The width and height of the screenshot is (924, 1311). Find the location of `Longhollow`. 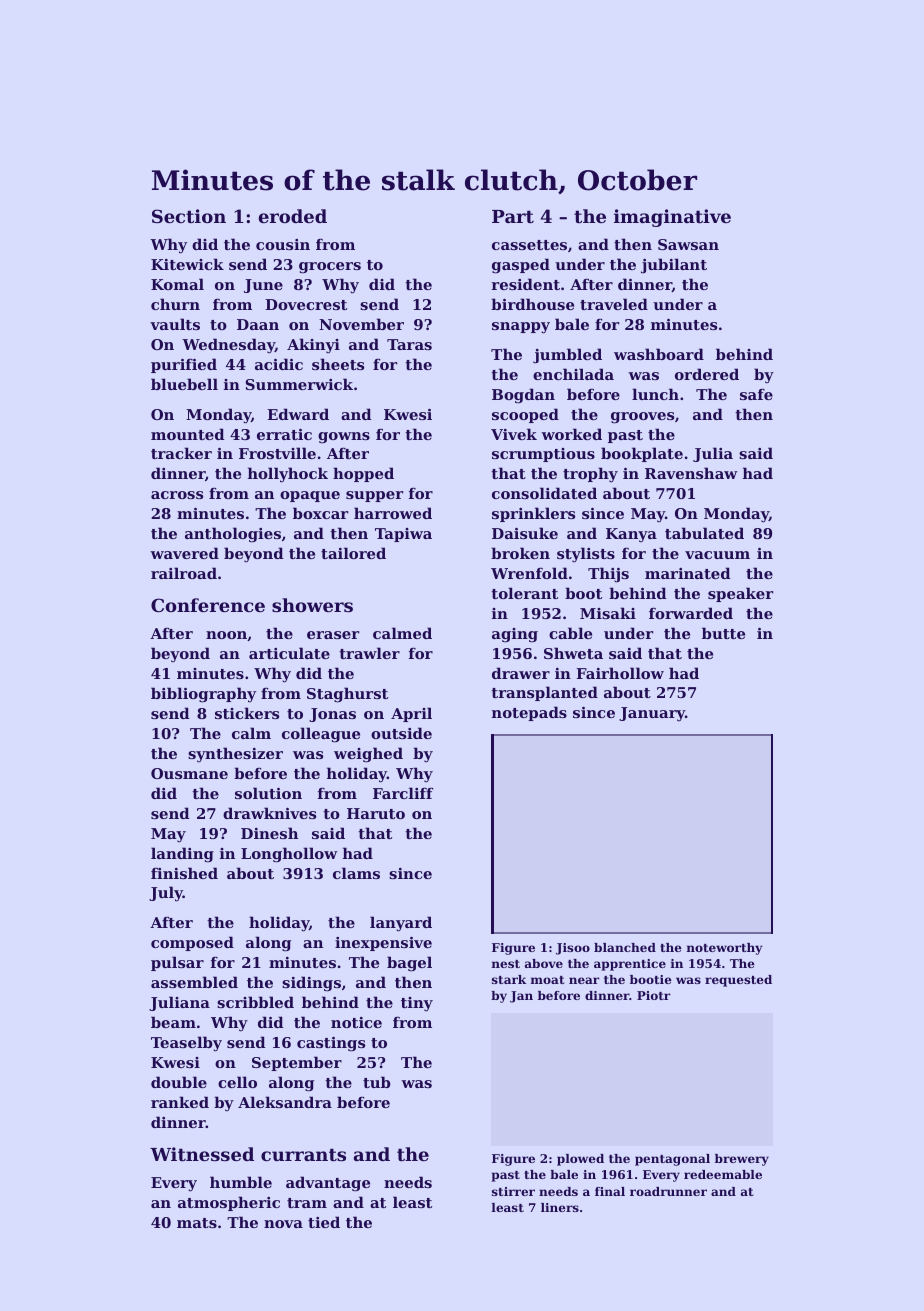

Longhollow is located at coordinates (289, 855).
